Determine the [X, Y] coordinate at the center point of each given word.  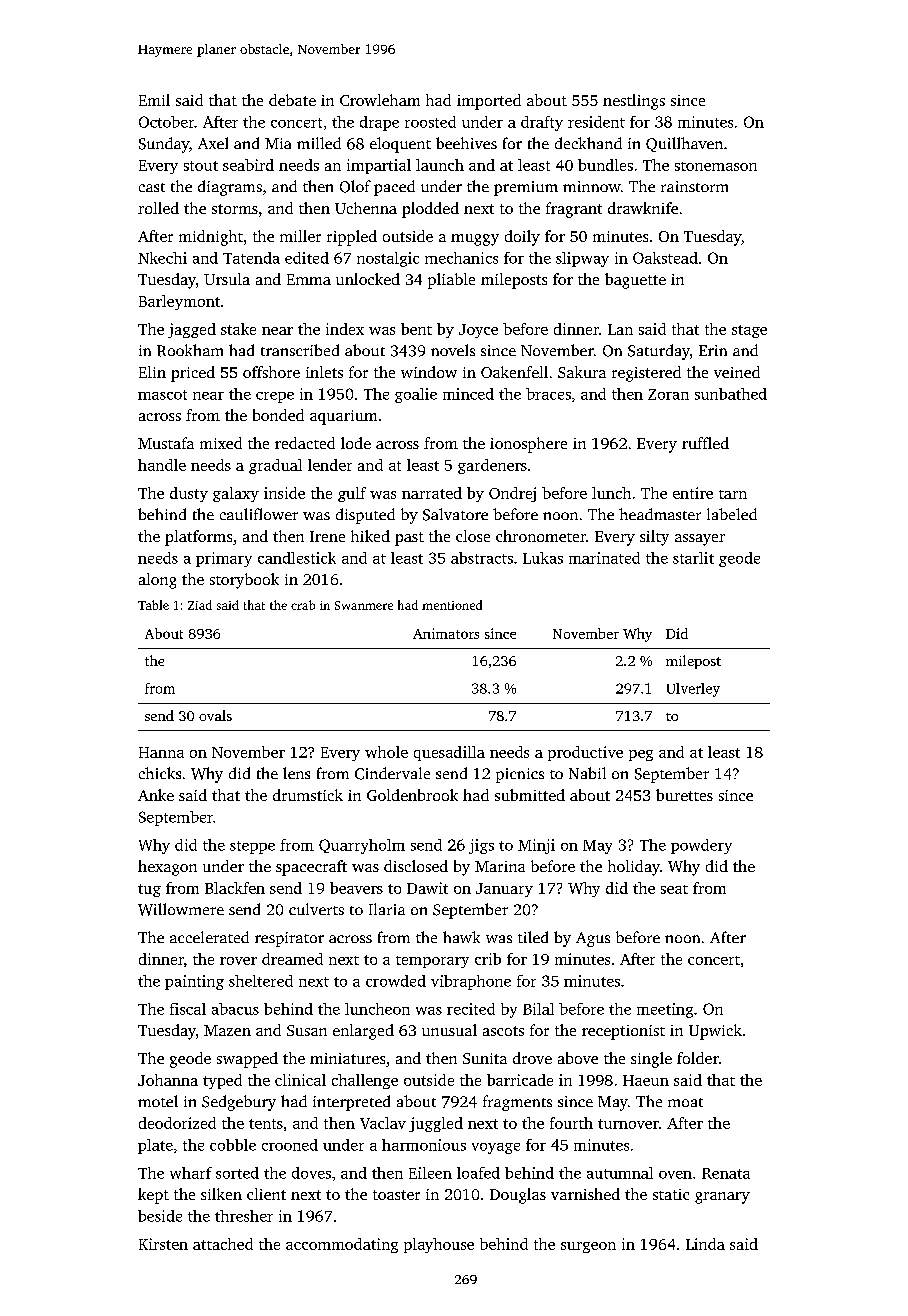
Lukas [543, 558]
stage [749, 331]
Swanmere [364, 605]
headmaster [660, 514]
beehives [466, 143]
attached [223, 1244]
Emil [154, 100]
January [504, 890]
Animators [446, 633]
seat [674, 889]
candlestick [297, 558]
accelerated [209, 937]
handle [162, 465]
